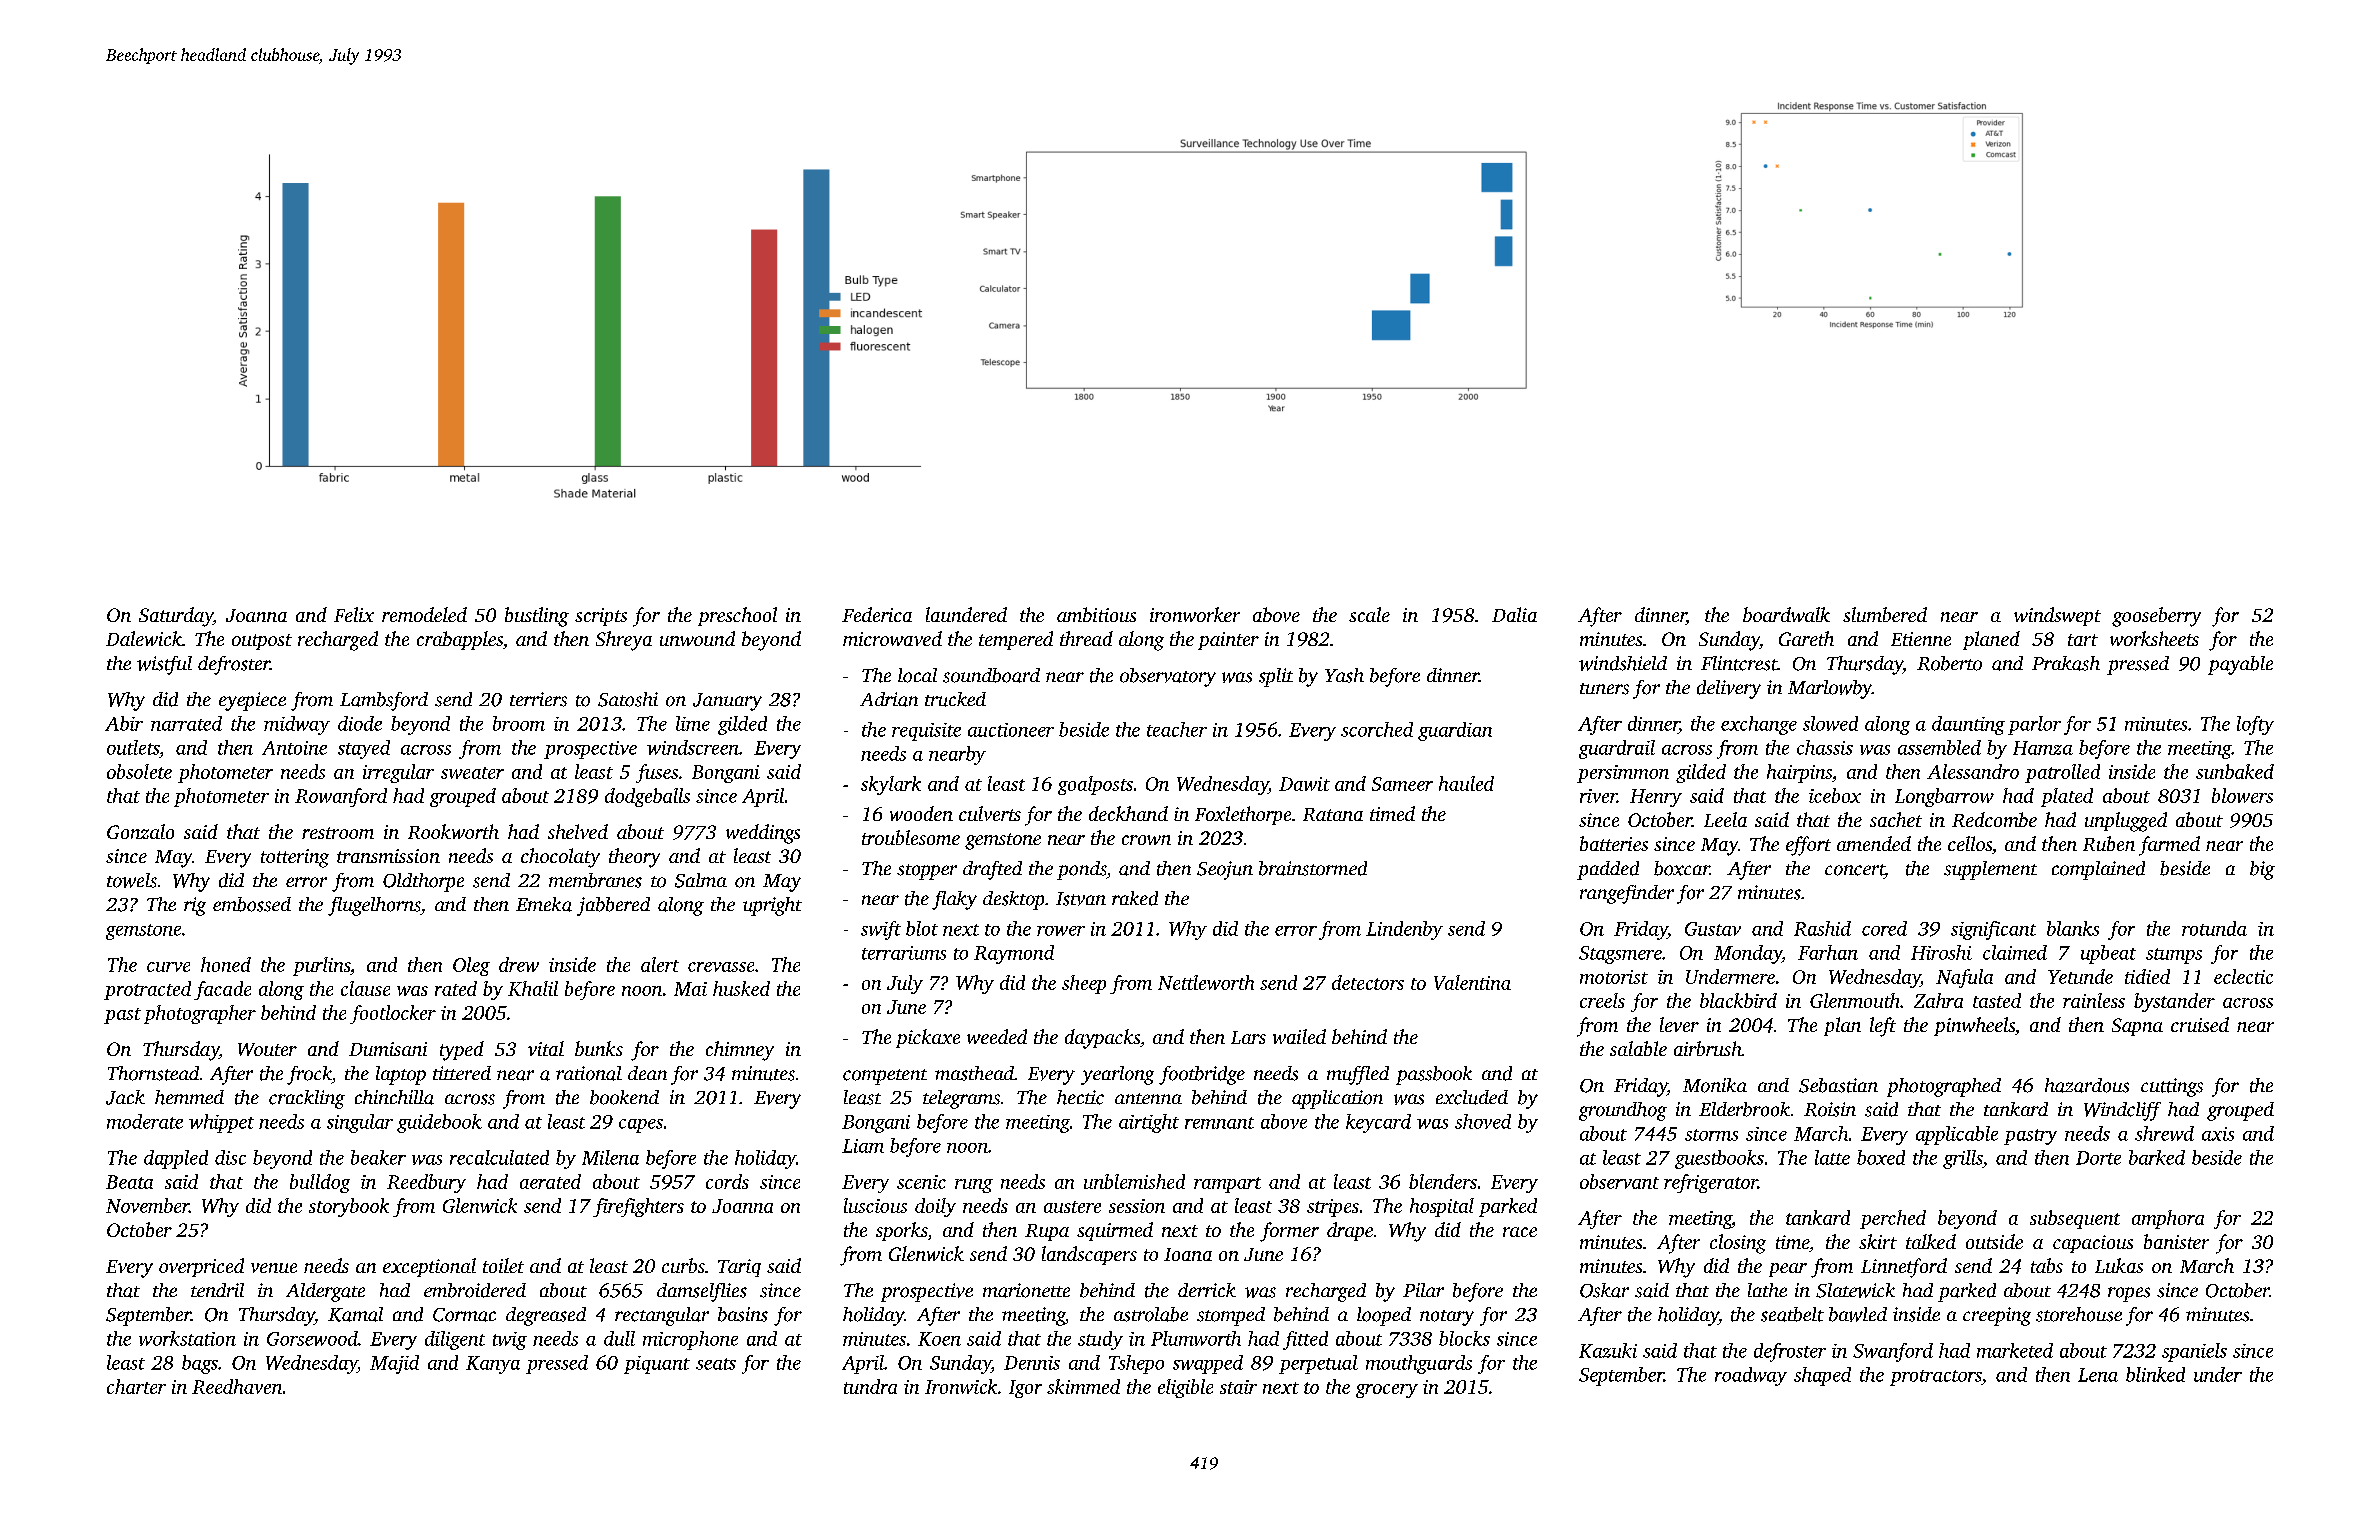  Describe the element at coordinates (537, 617) in the screenshot. I see `bustling` at that location.
